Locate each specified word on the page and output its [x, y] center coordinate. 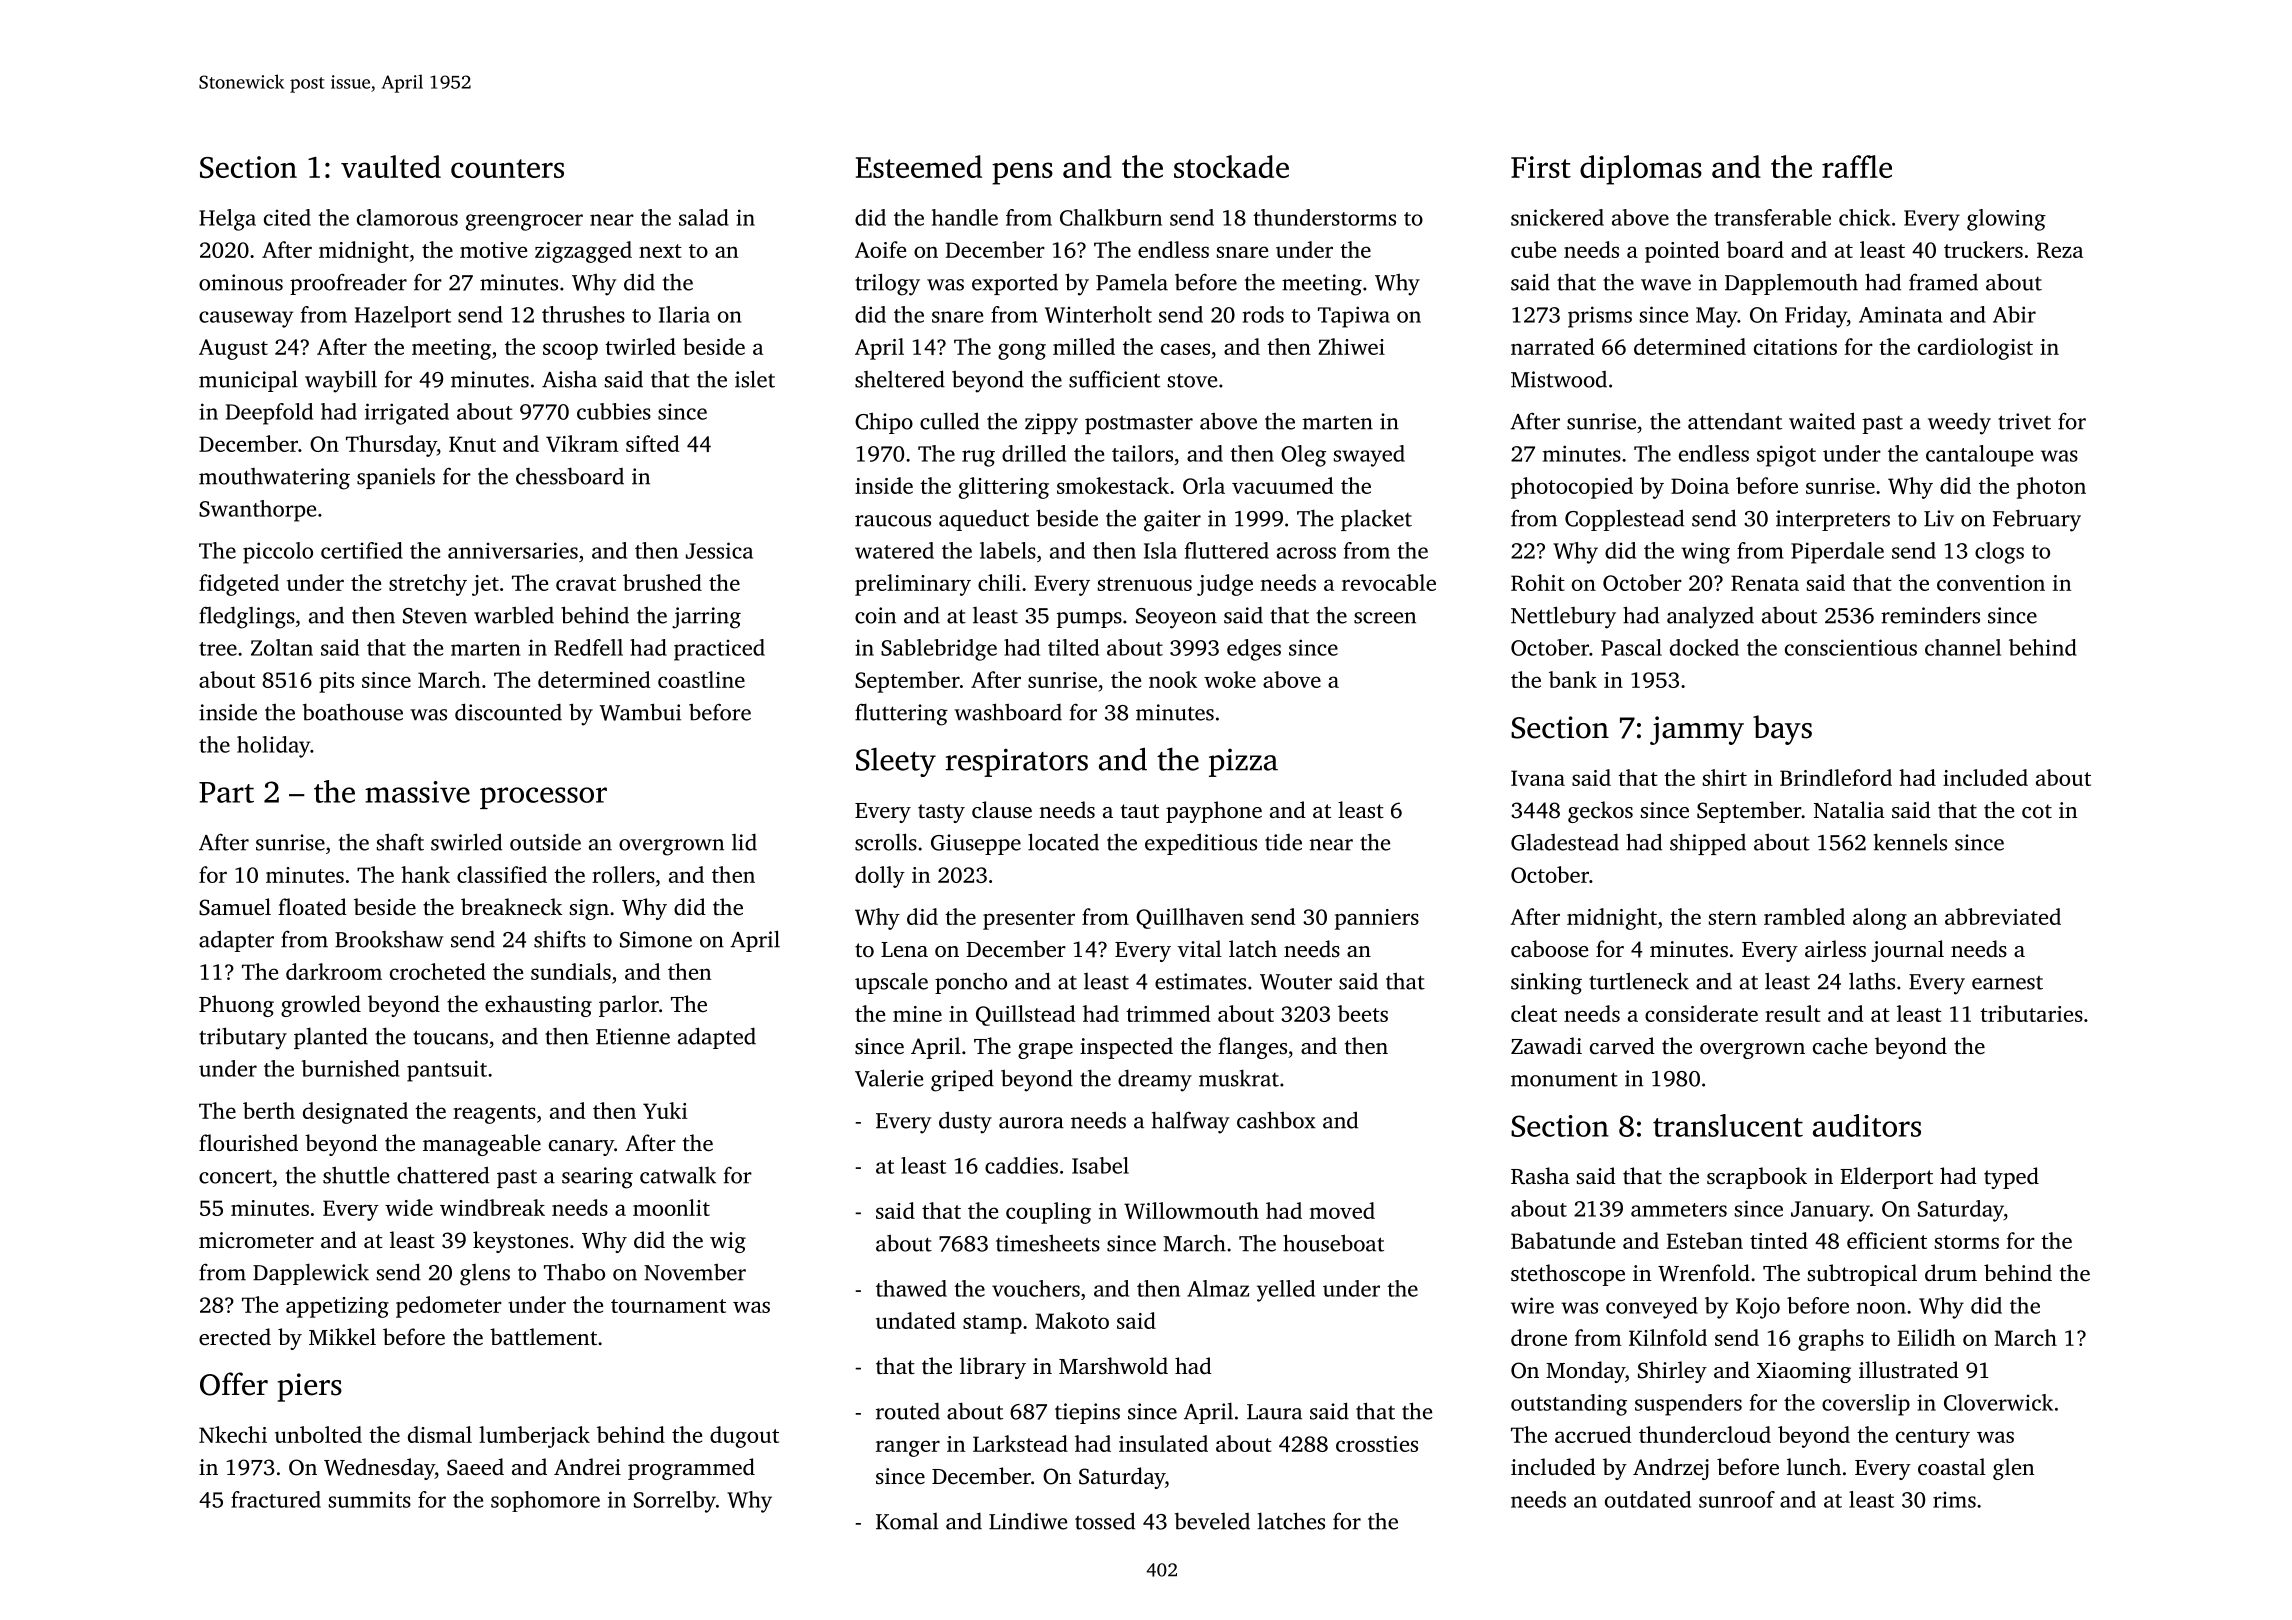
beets [1363, 1013]
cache [1840, 1046]
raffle [1857, 166]
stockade [1231, 166]
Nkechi [233, 1434]
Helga [227, 220]
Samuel [235, 907]
